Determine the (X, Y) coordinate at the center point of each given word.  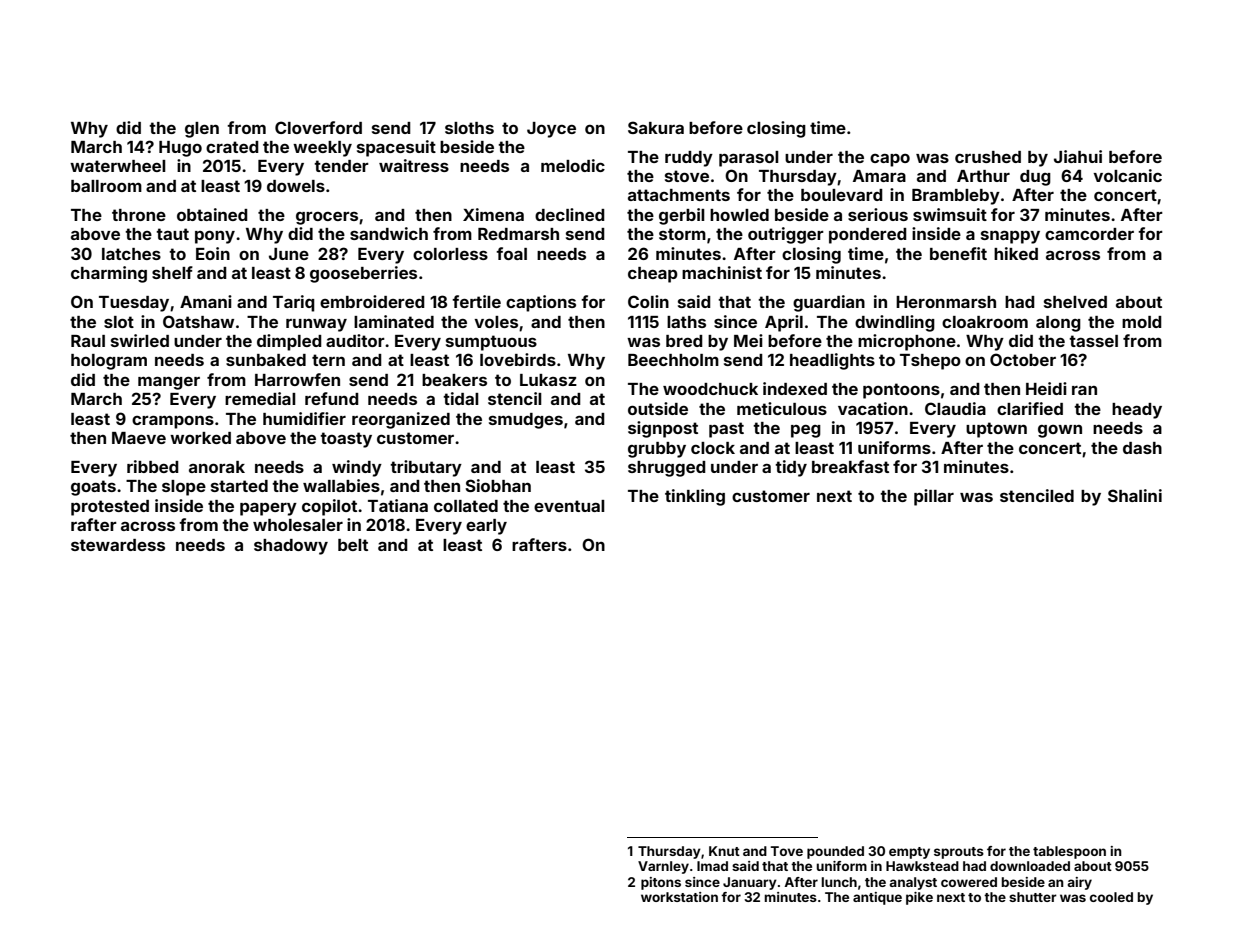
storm (682, 234)
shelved (1075, 302)
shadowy (291, 547)
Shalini (1135, 495)
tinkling (695, 497)
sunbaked (266, 360)
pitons (661, 883)
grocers (327, 218)
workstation (679, 897)
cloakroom (985, 322)
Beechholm (673, 360)
